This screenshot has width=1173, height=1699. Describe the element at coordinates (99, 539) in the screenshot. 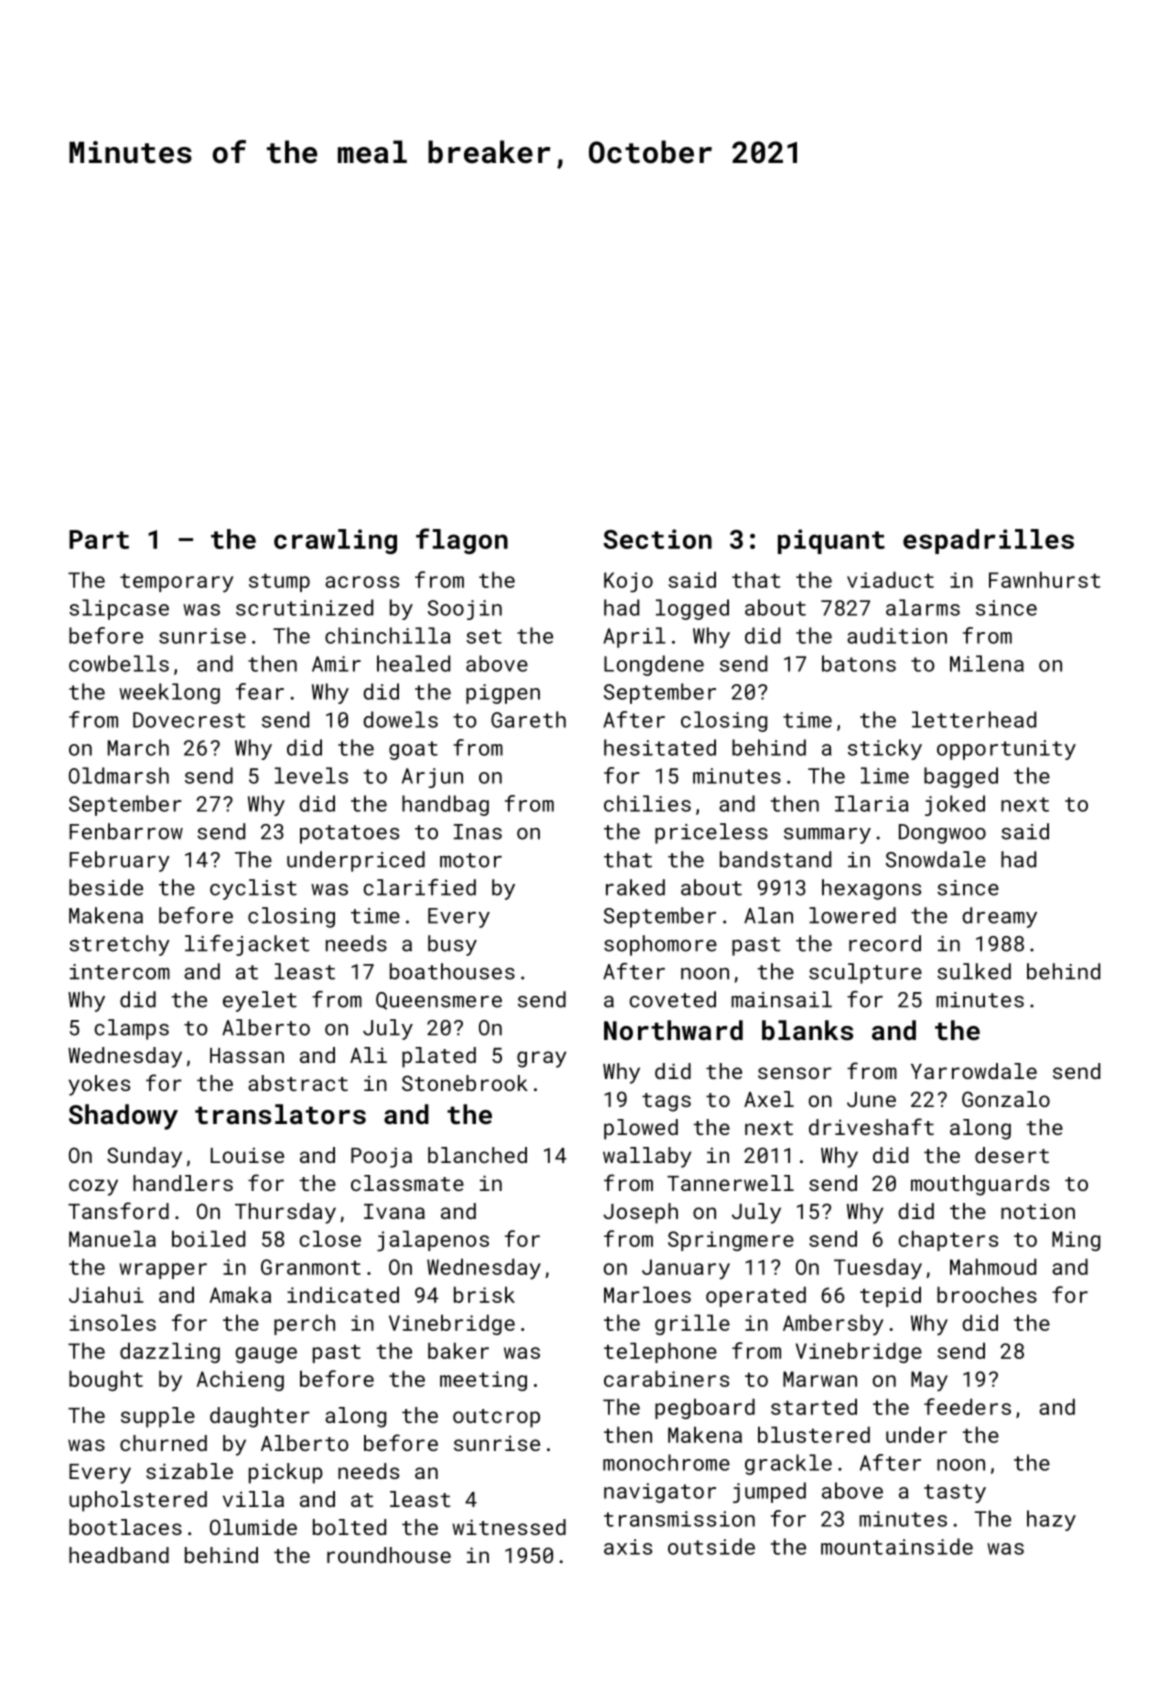

I see `Part` at that location.
